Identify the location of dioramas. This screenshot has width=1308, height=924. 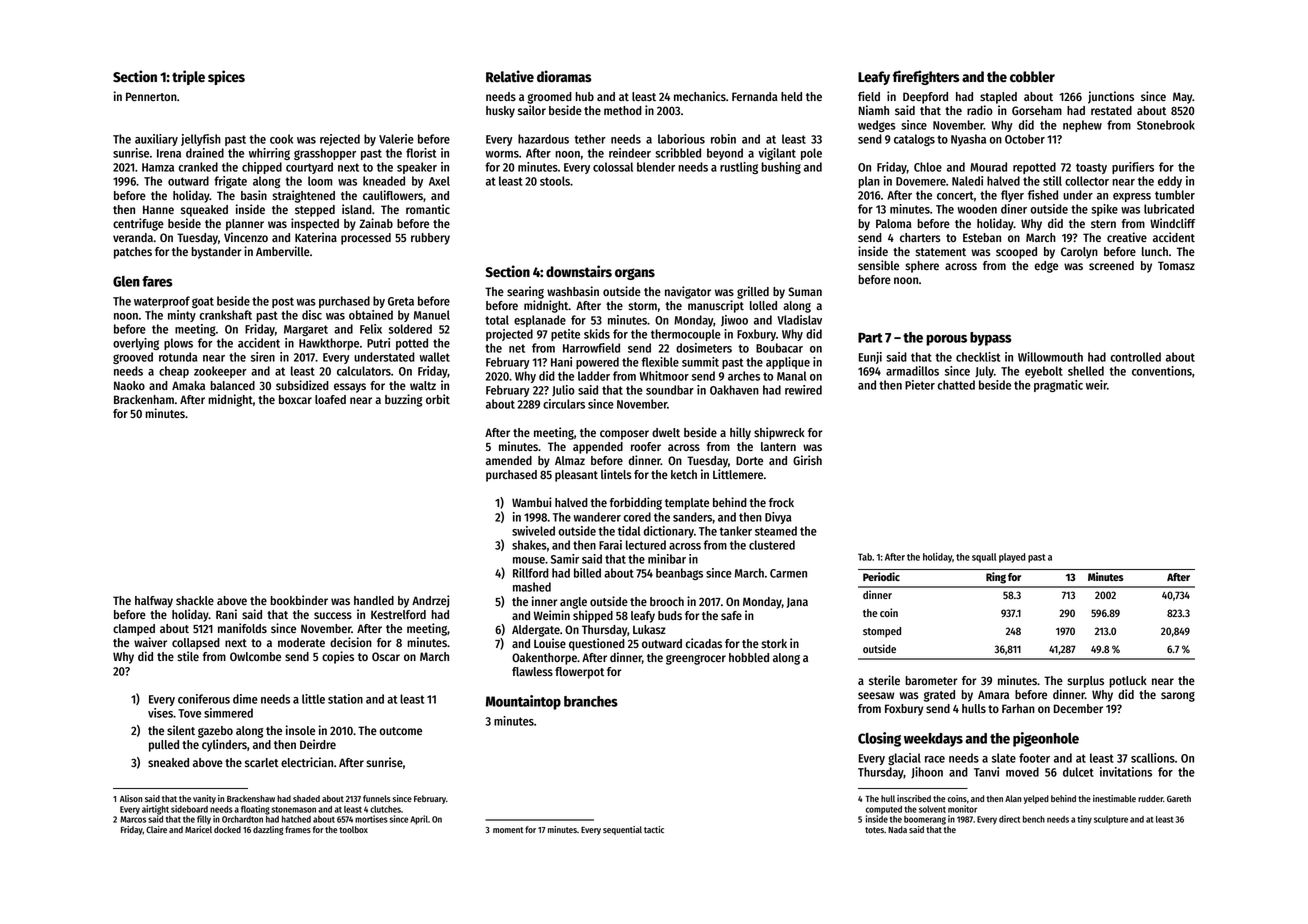
(564, 76).
